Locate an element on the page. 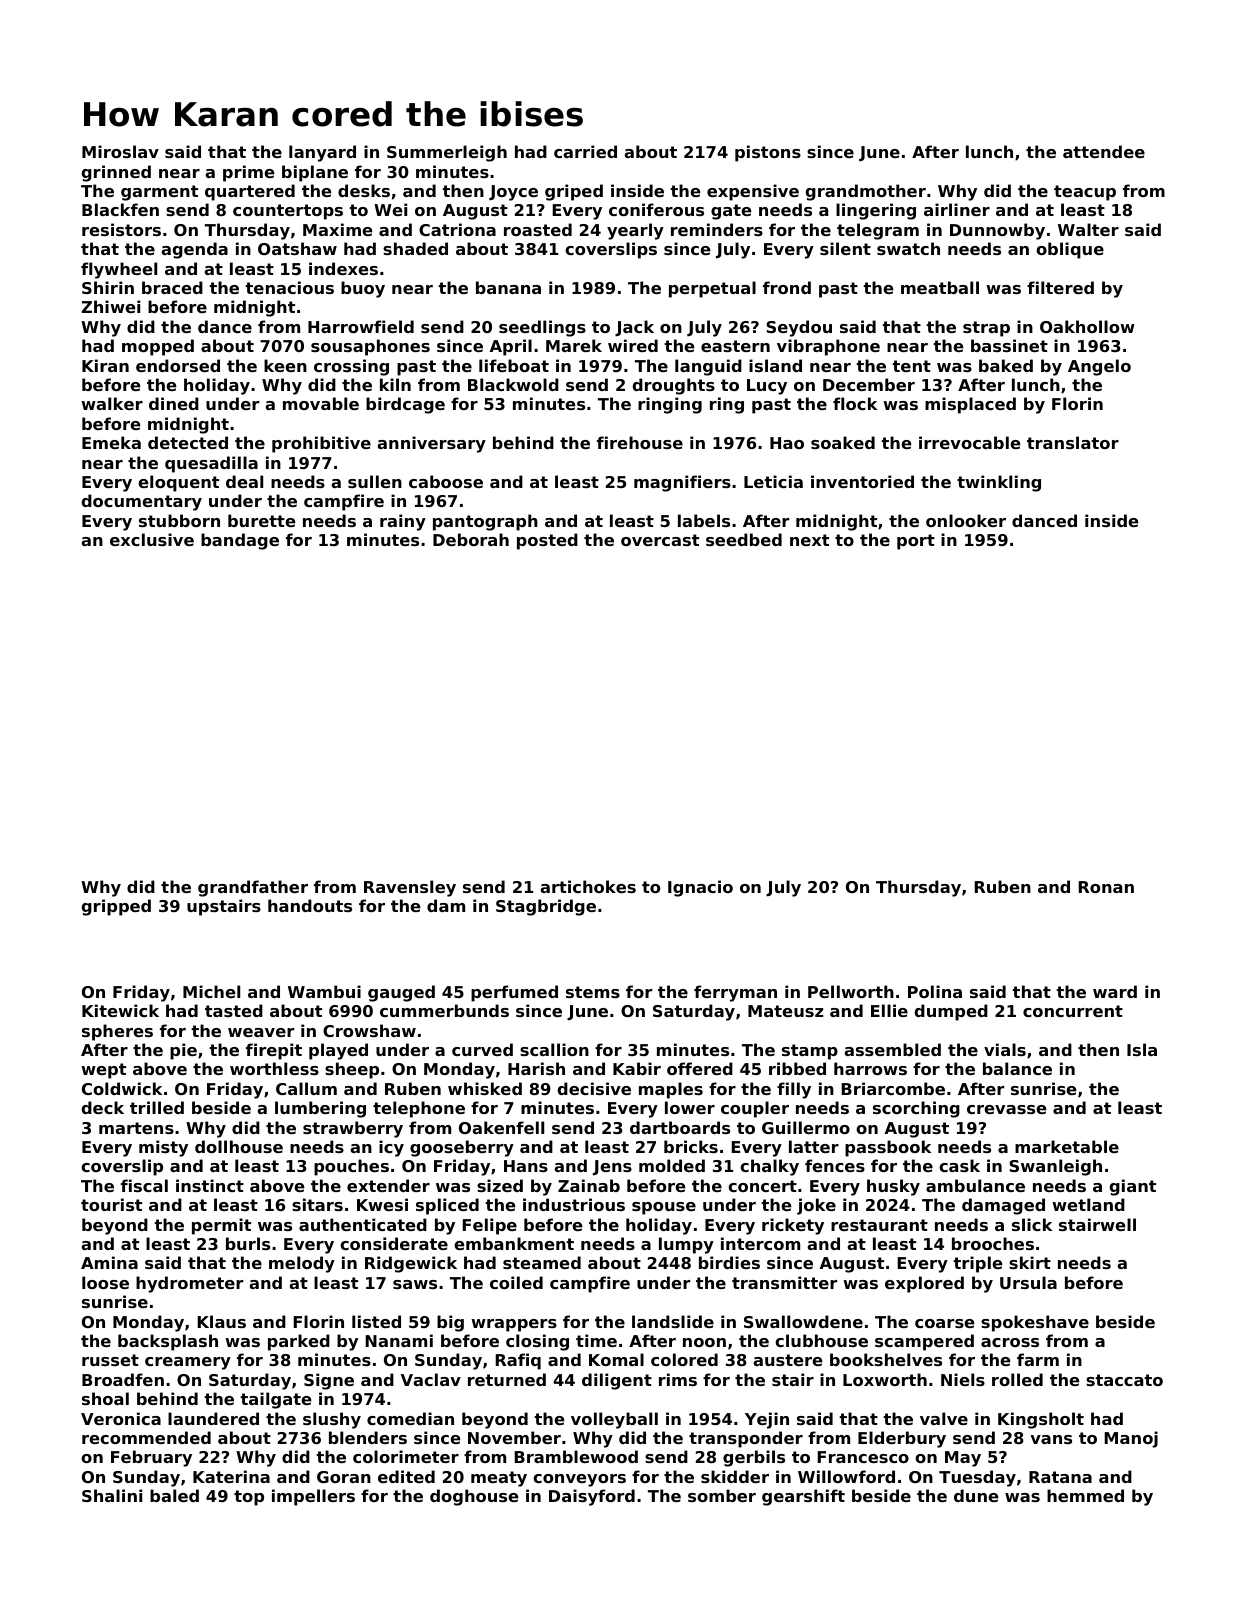 This page has height=1614, width=1247. molded is located at coordinates (672, 1165).
